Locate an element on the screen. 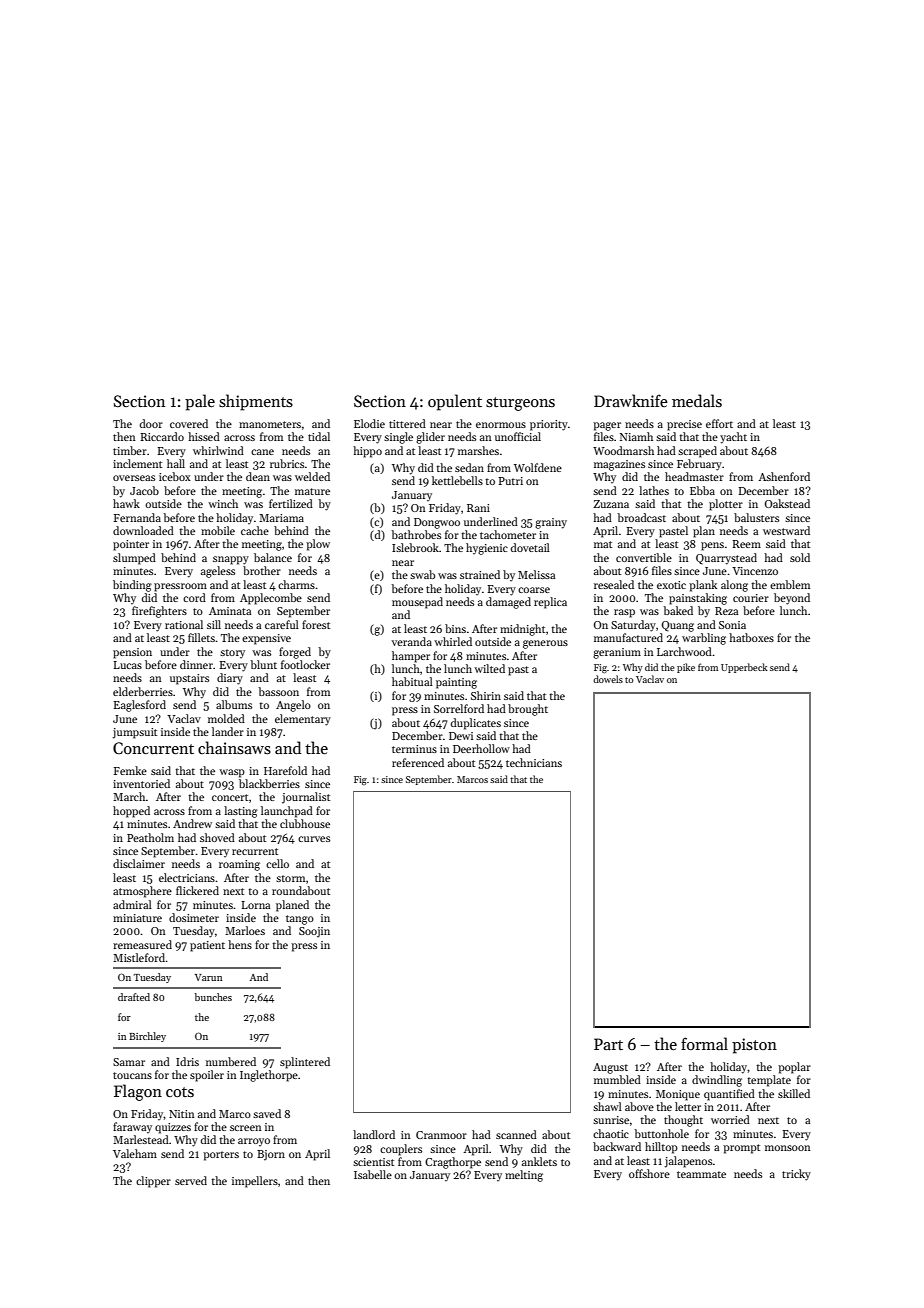 The height and width of the screenshot is (1308, 924). numbered is located at coordinates (231, 1061).
